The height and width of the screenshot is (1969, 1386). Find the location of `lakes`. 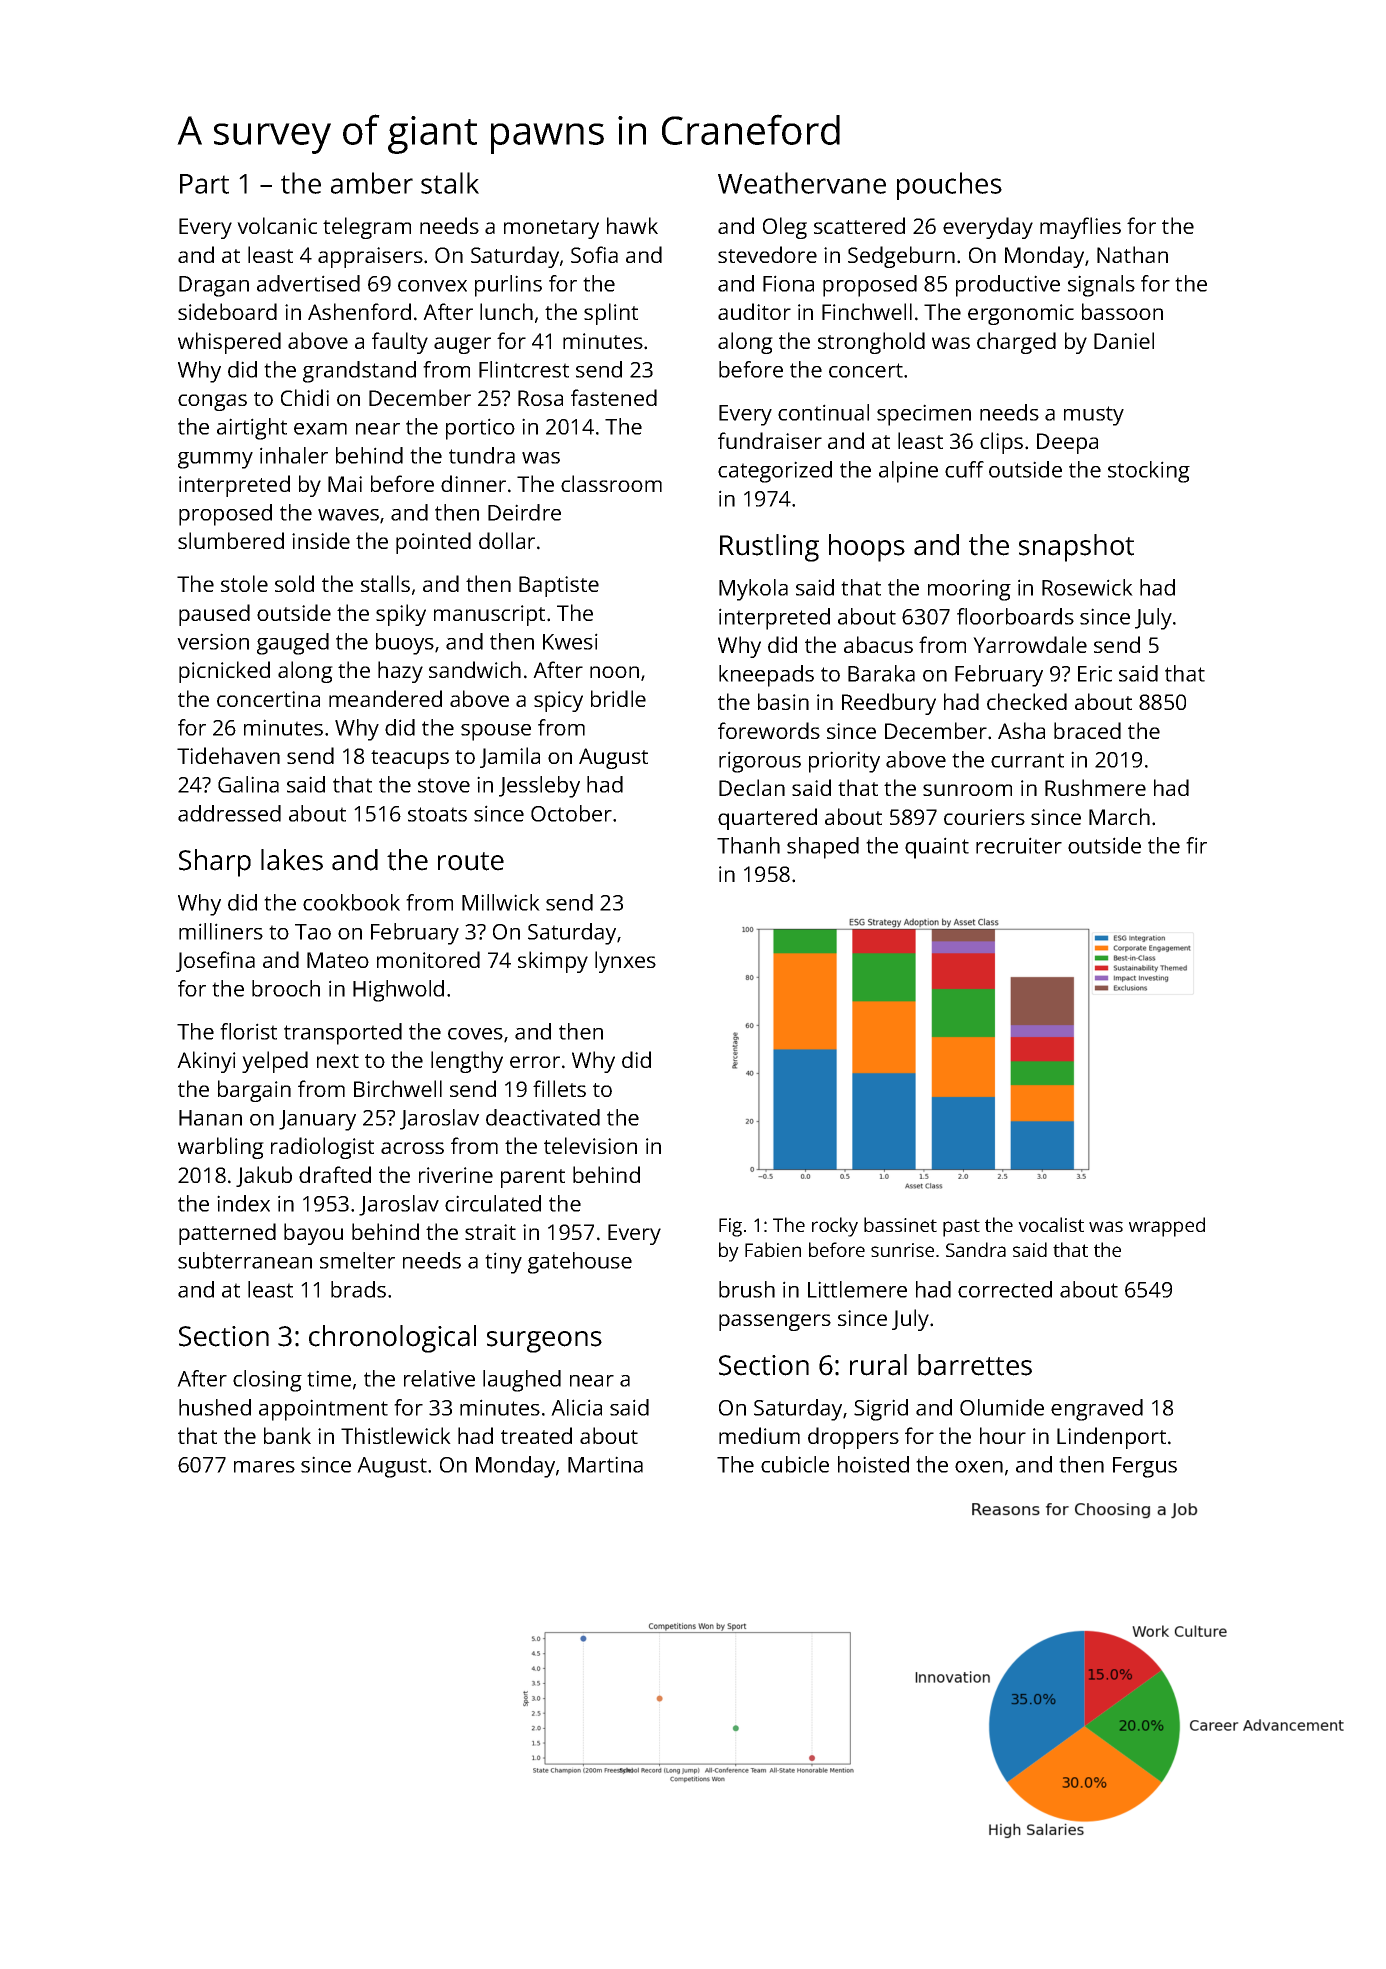

lakes is located at coordinates (292, 860).
